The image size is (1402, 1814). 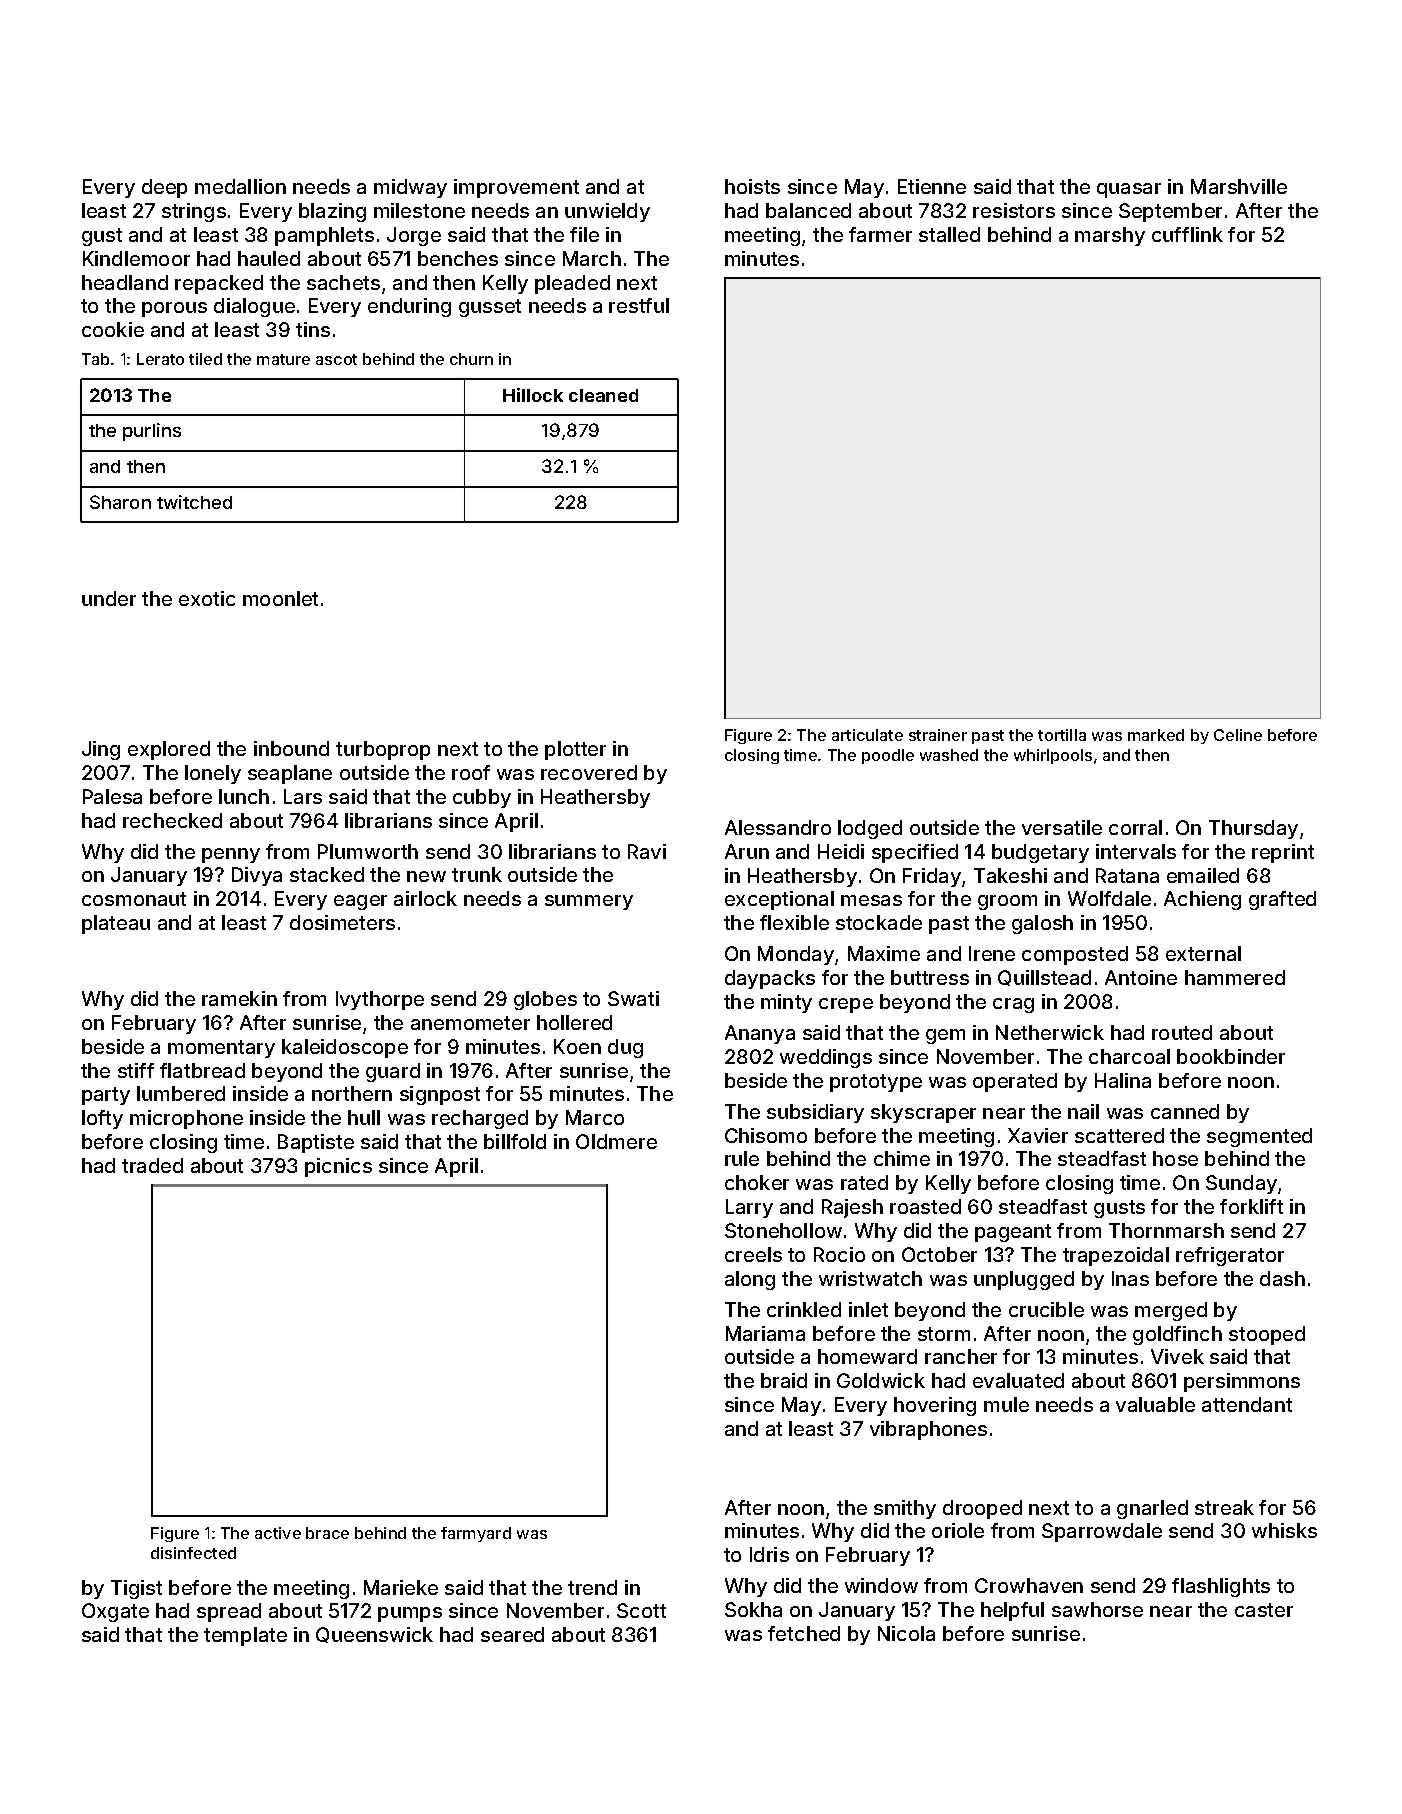 I want to click on Celine, so click(x=1238, y=735).
